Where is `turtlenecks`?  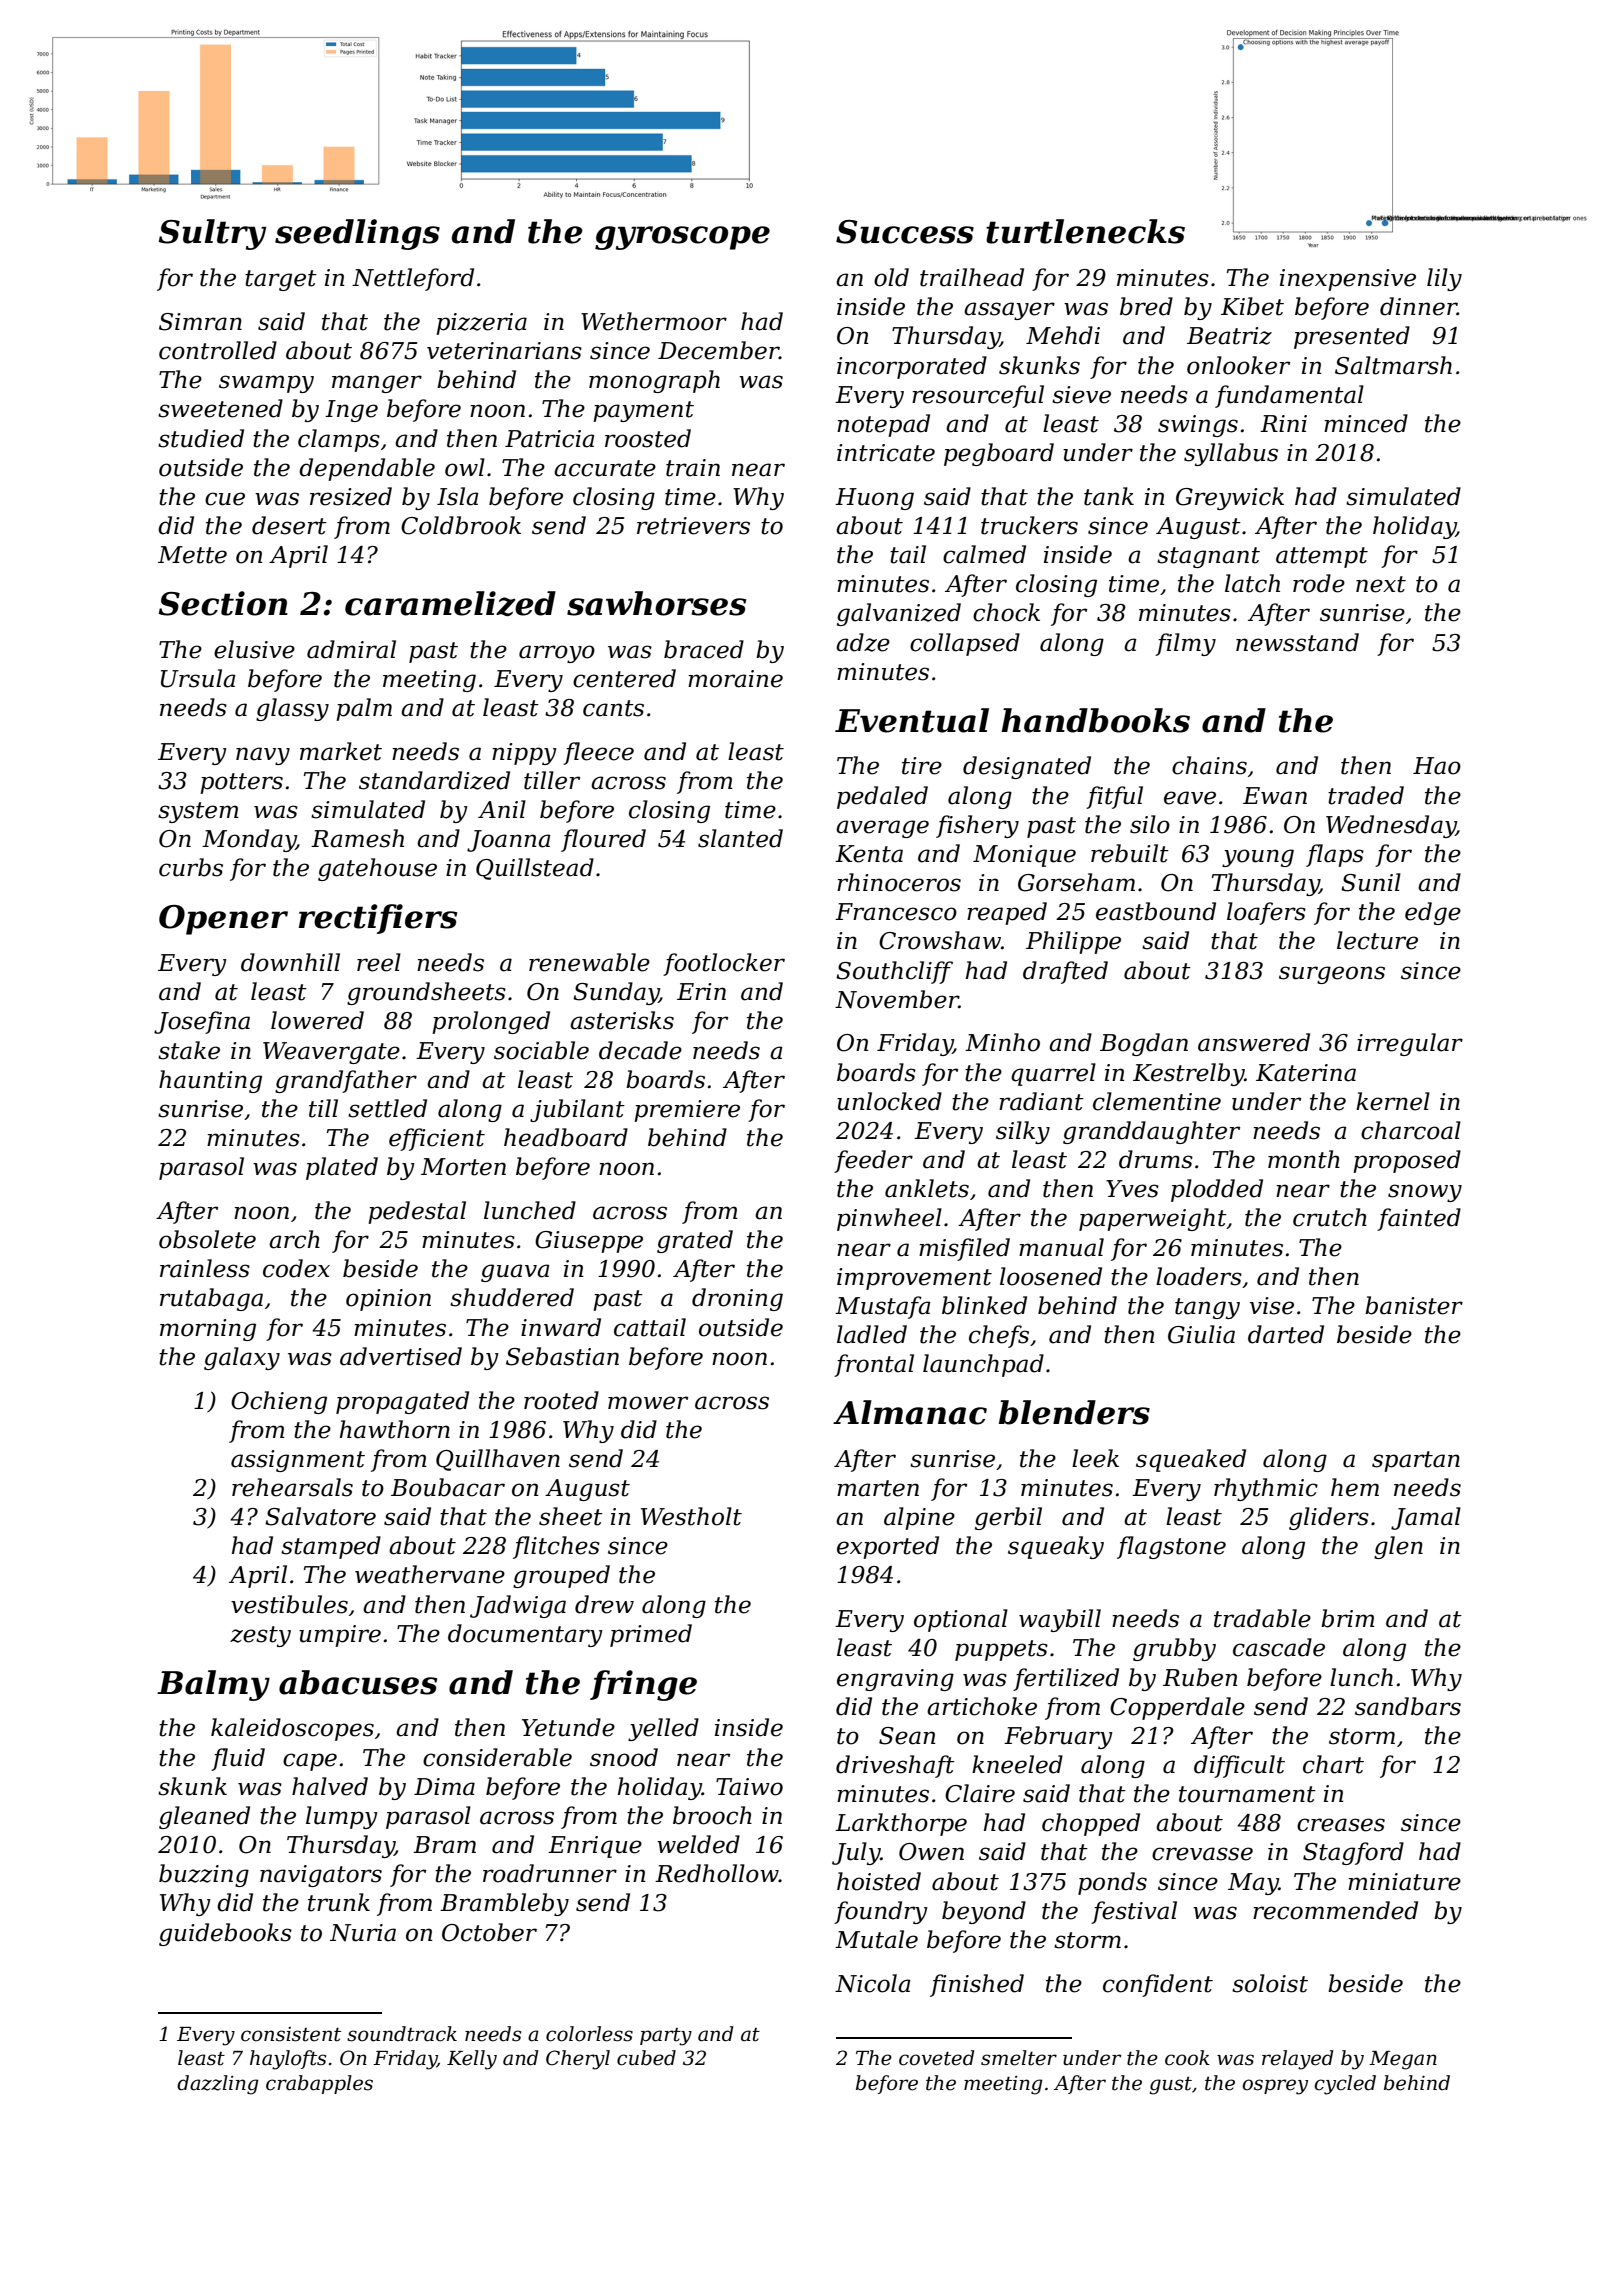 turtlenecks is located at coordinates (1085, 231).
